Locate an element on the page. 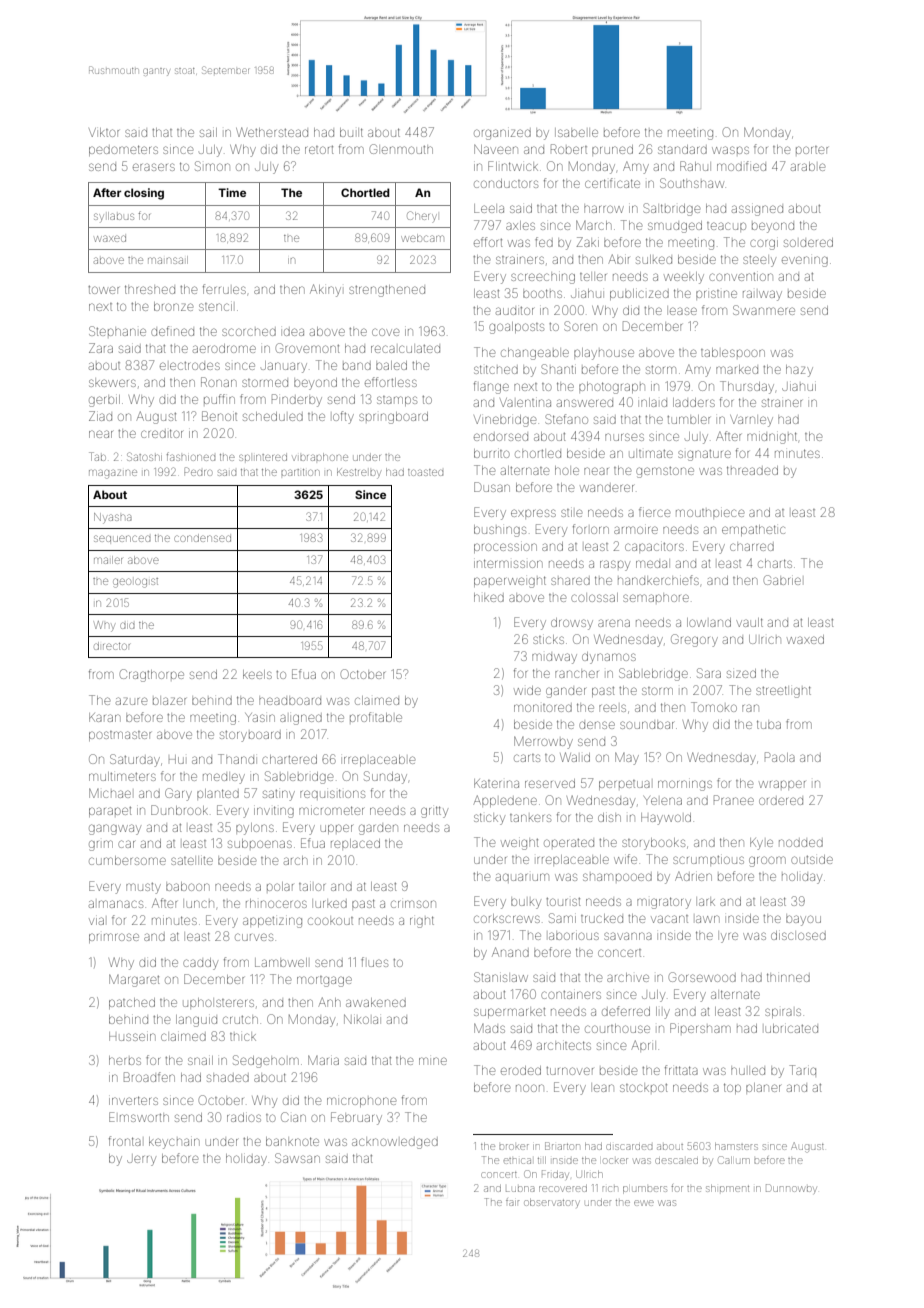 This document has height=1308, width=924. shipment is located at coordinates (727, 1188).
